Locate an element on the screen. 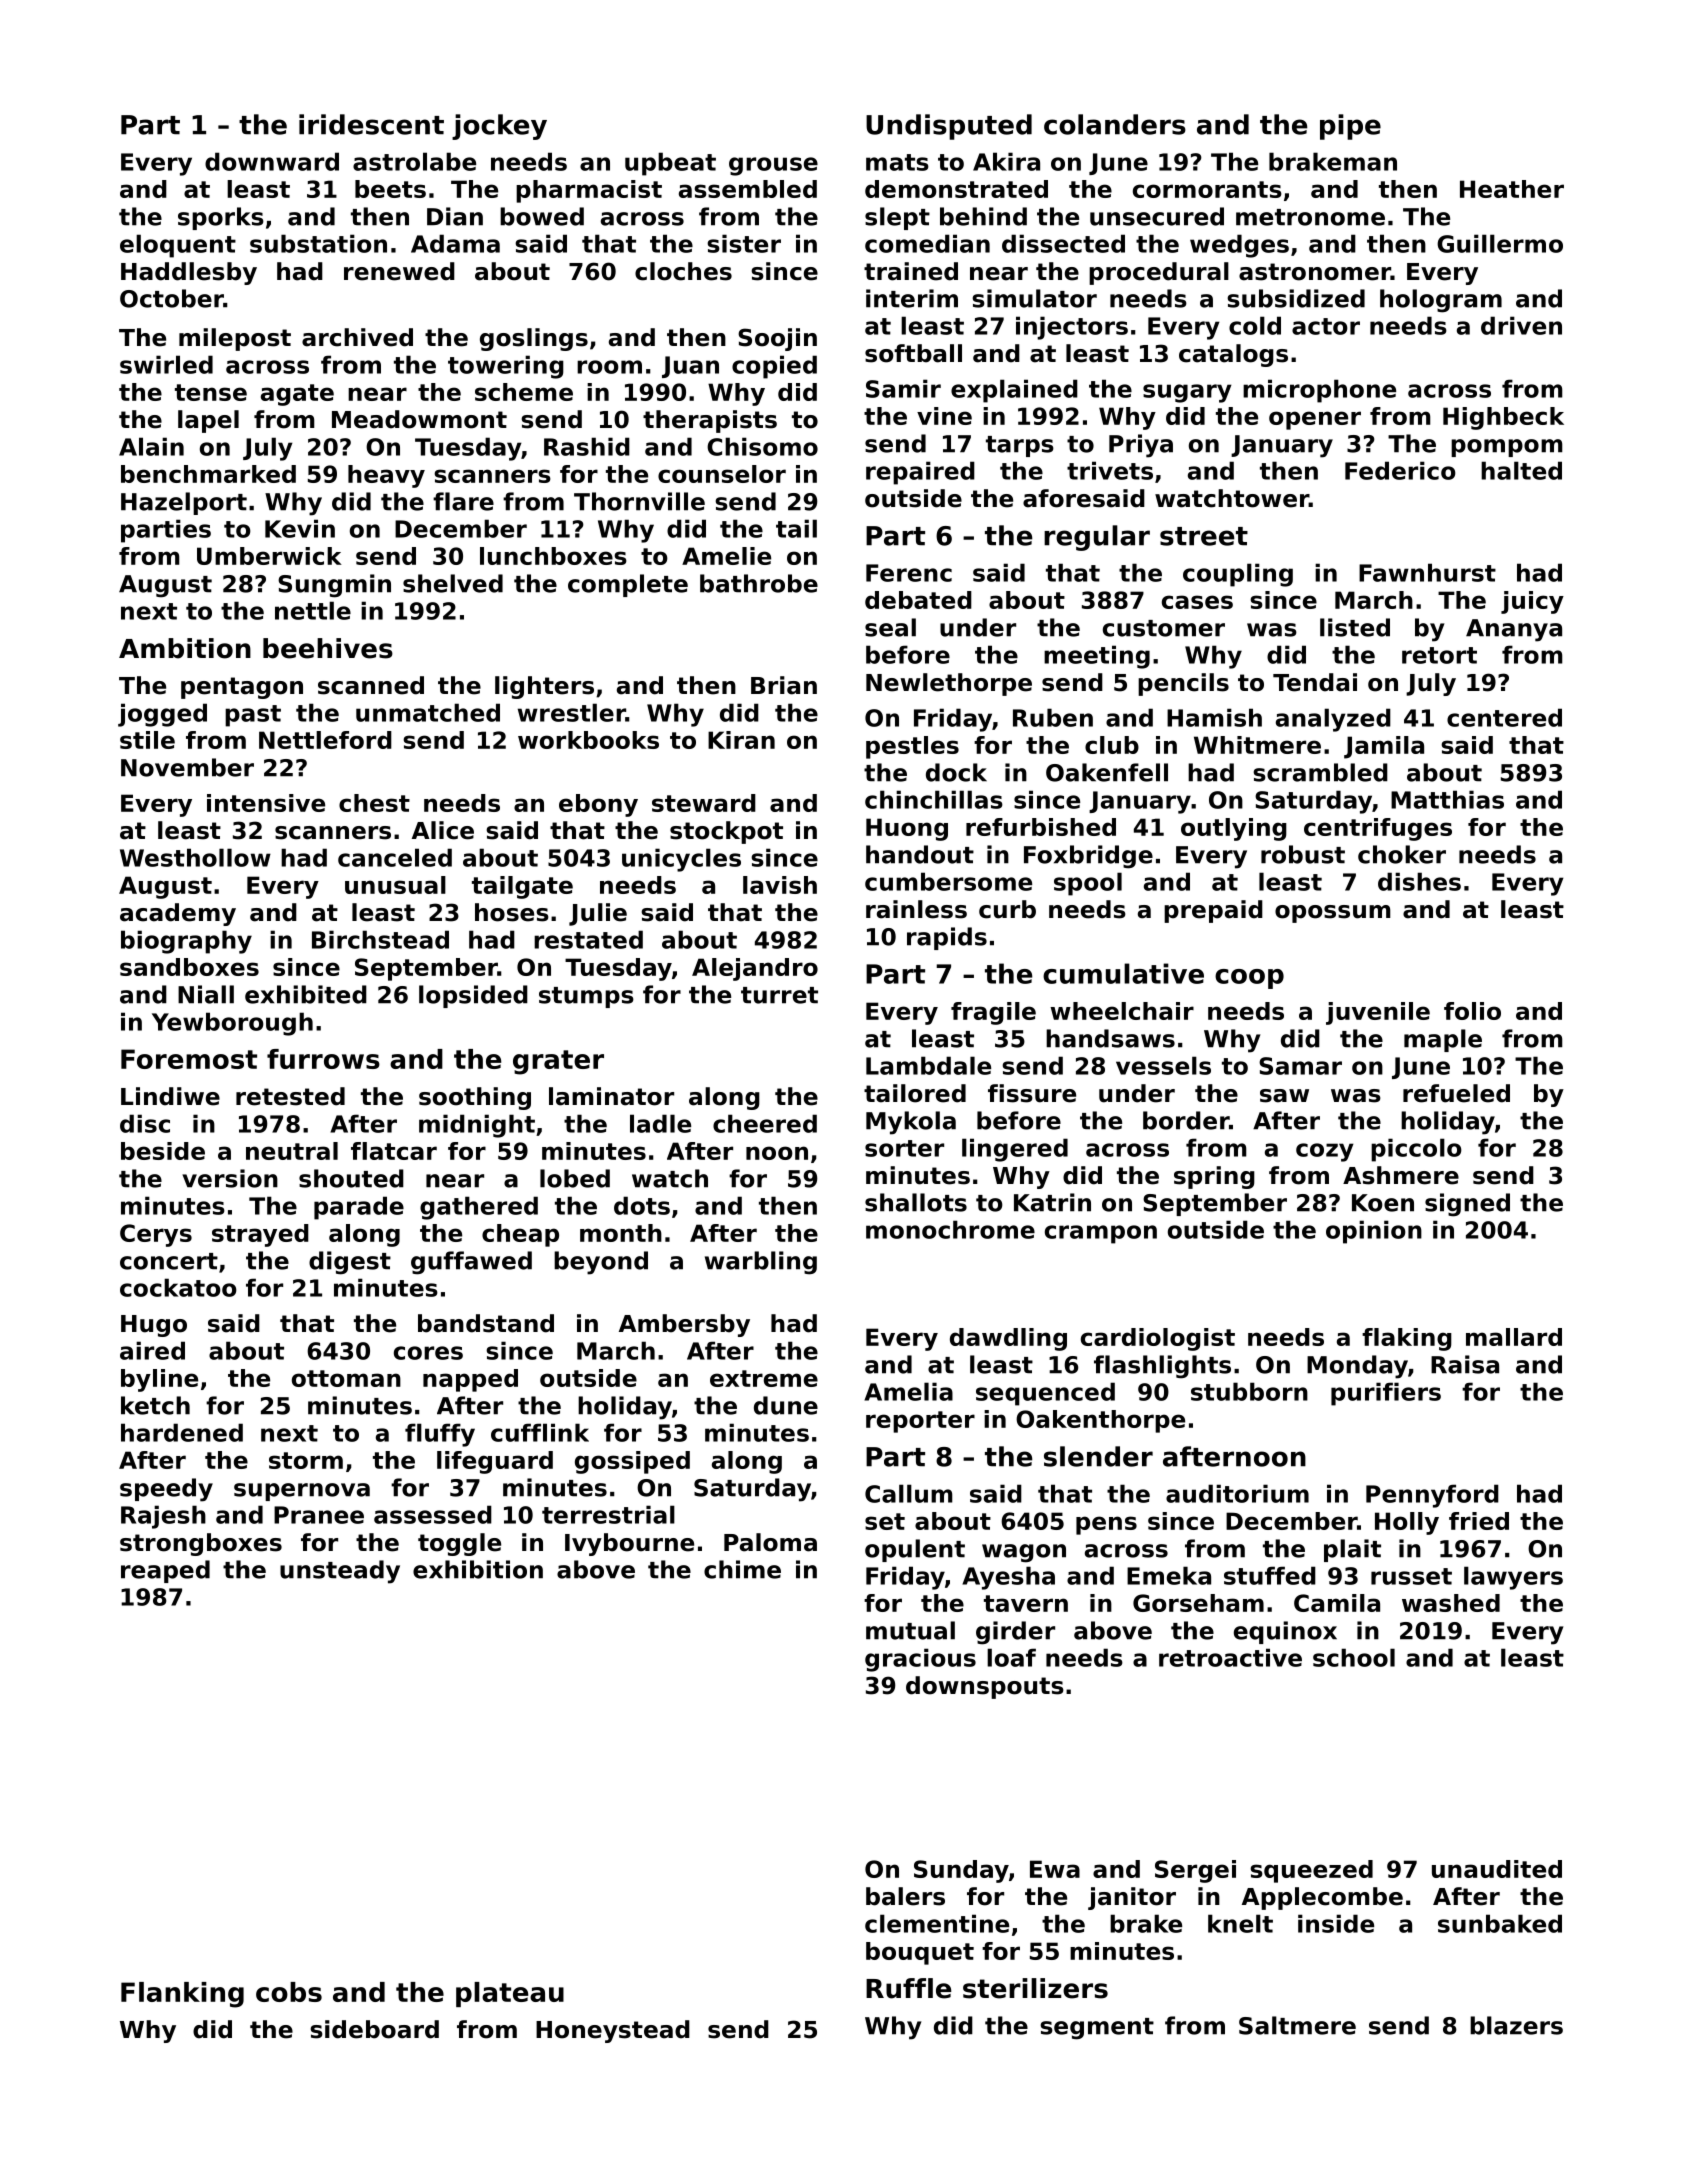  cases is located at coordinates (1197, 602).
